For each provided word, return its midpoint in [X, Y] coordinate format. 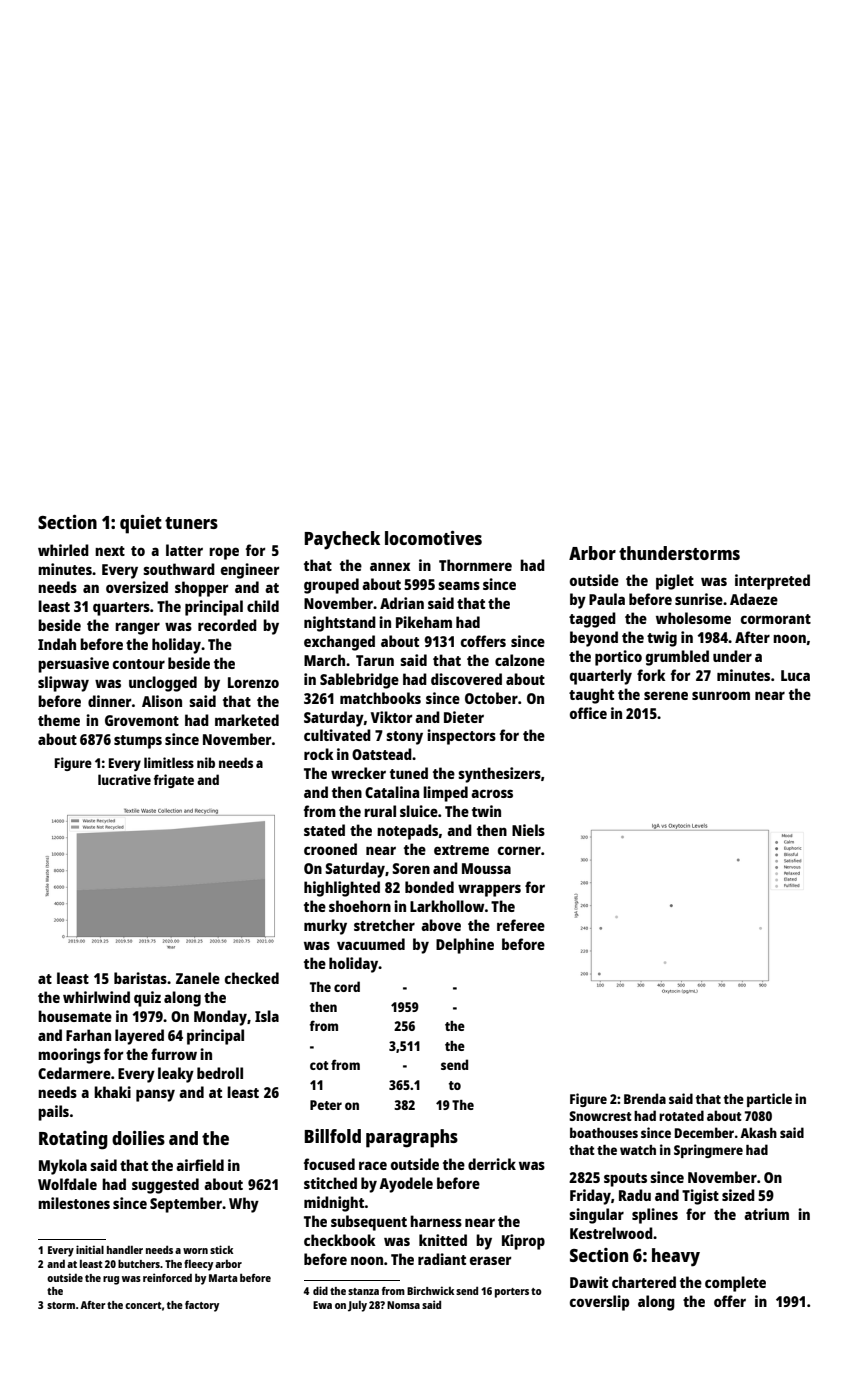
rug [111, 1280]
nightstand [340, 624]
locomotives [433, 538]
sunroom [721, 695]
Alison [162, 701]
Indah [57, 644]
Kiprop [523, 1242]
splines [655, 1216]
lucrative [124, 779]
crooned [330, 849]
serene [666, 695]
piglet [675, 582]
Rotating [73, 1140]
